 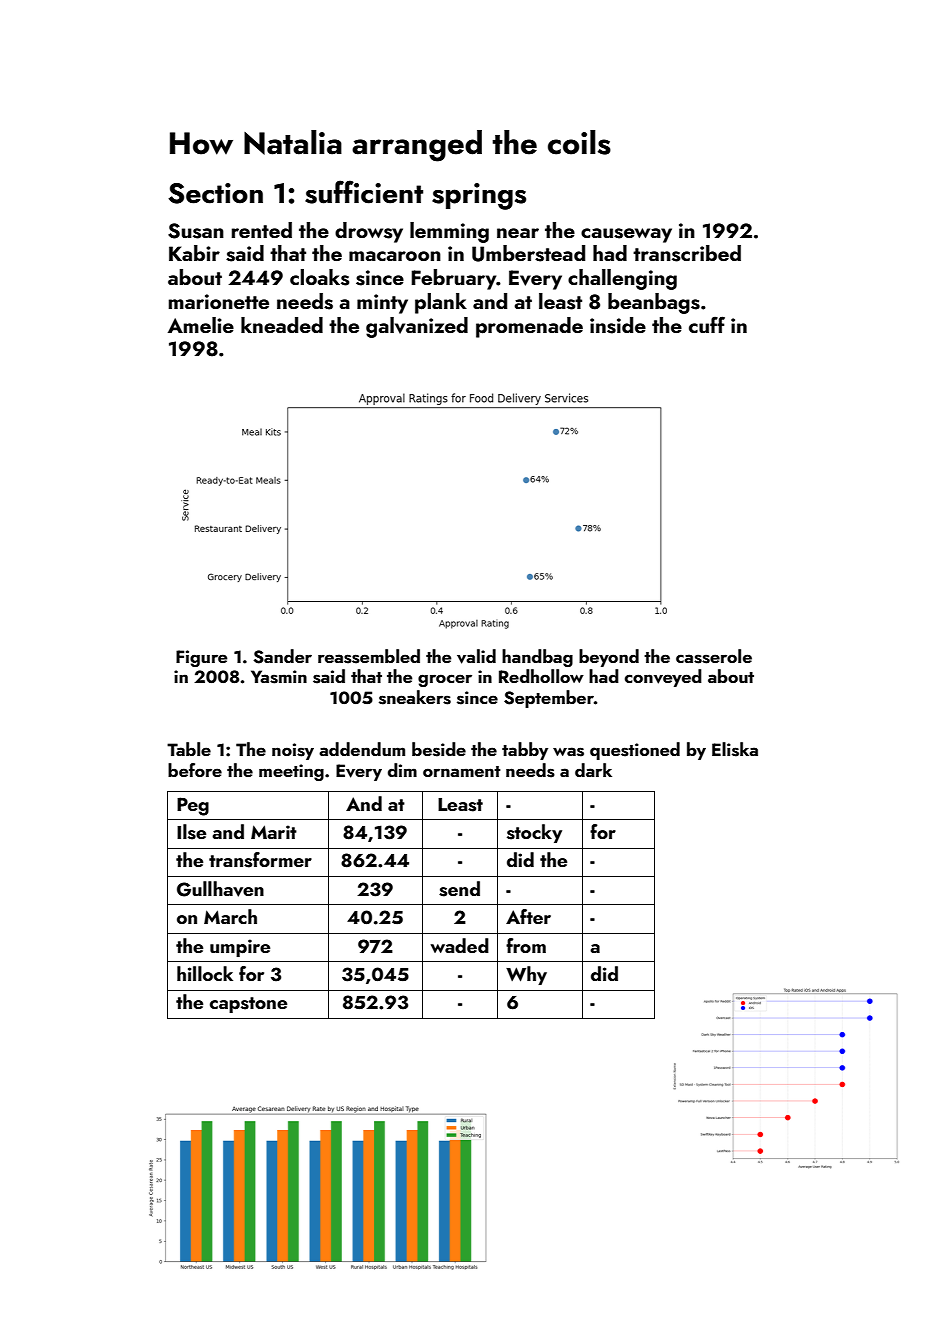 I want to click on tabby, so click(x=525, y=751).
